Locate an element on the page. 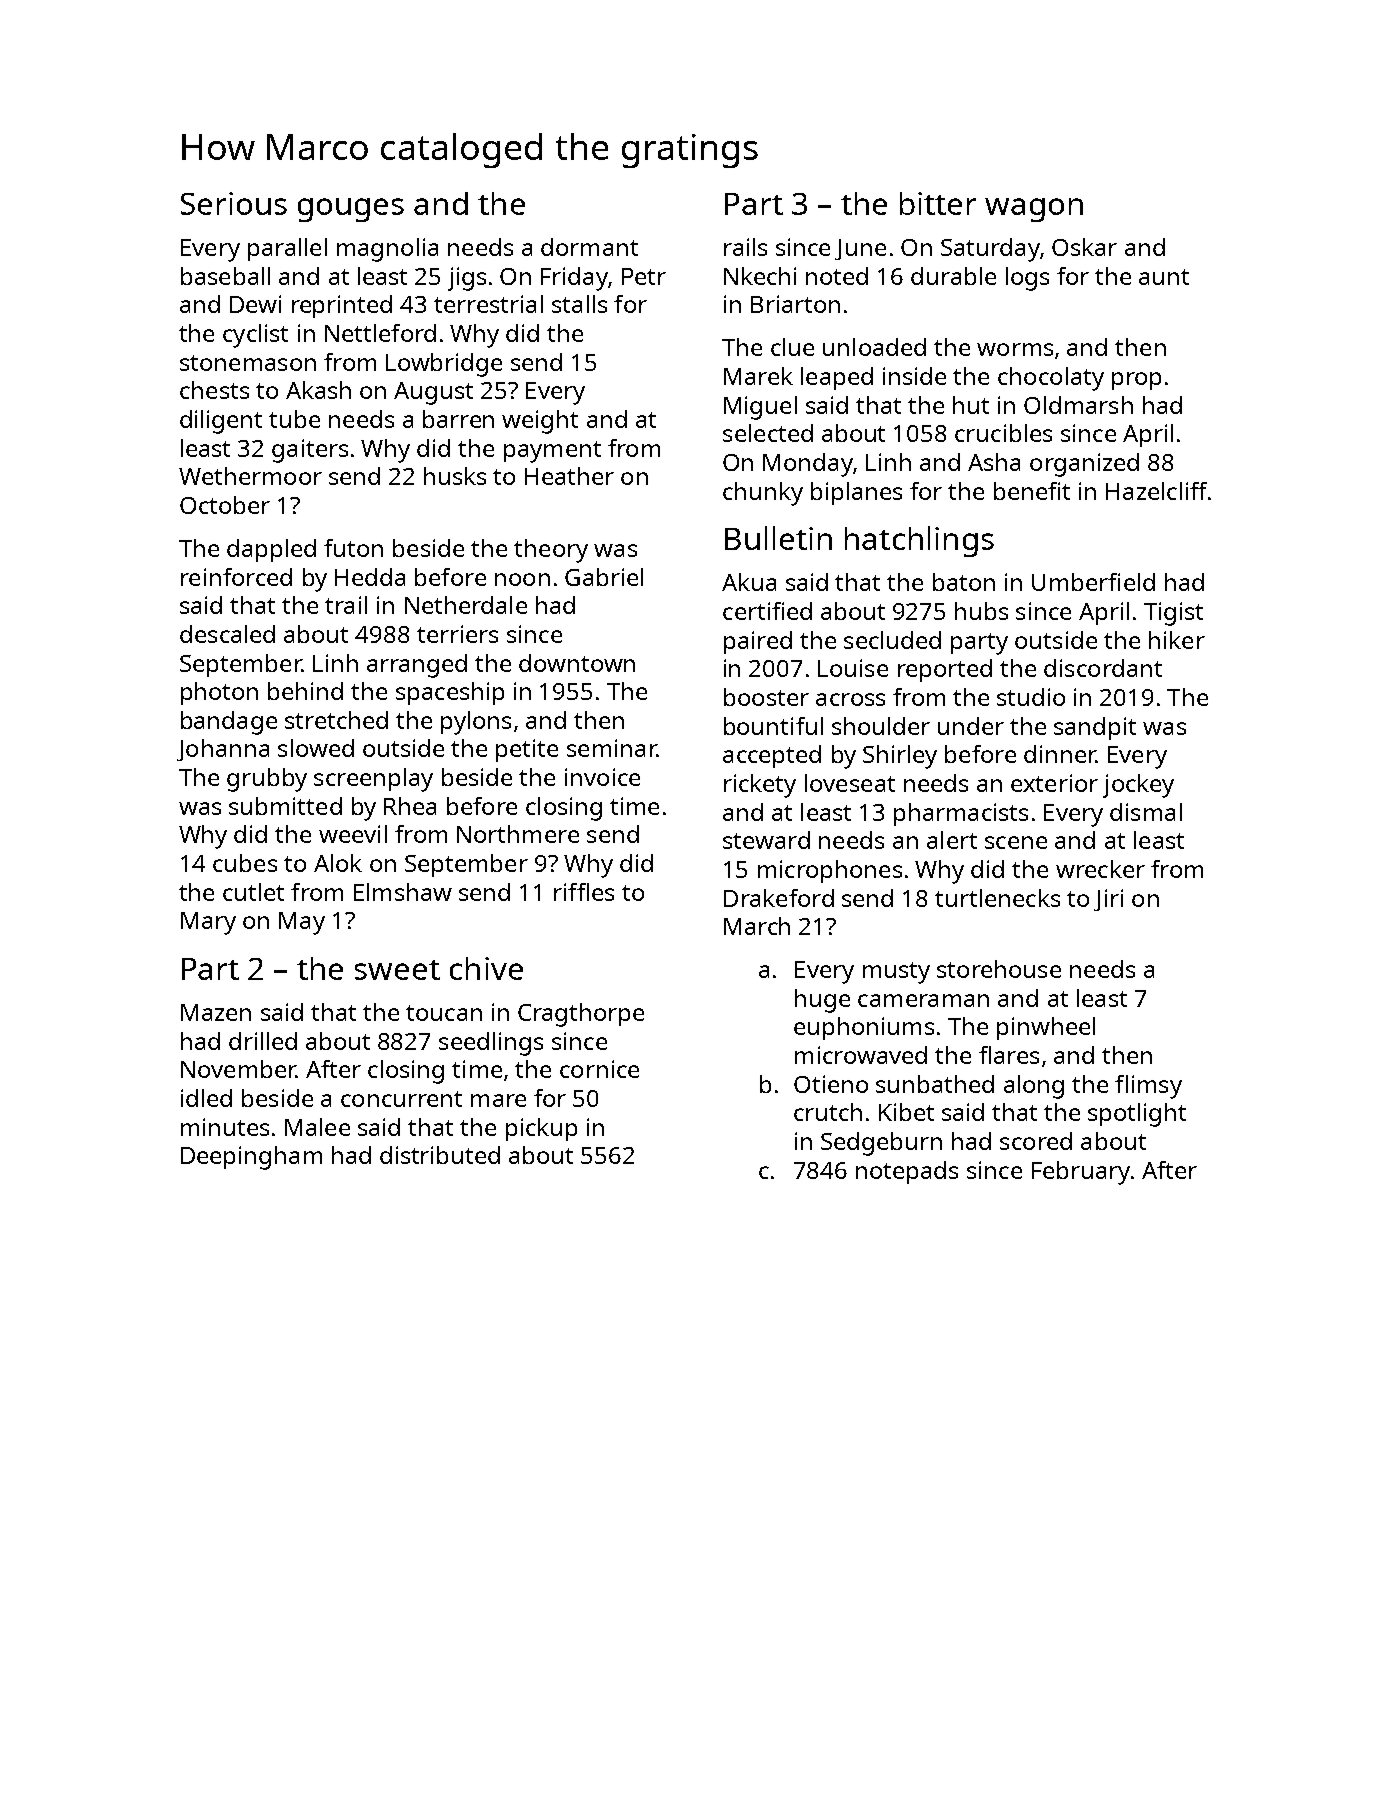 The image size is (1392, 1801). Akash is located at coordinates (318, 390).
